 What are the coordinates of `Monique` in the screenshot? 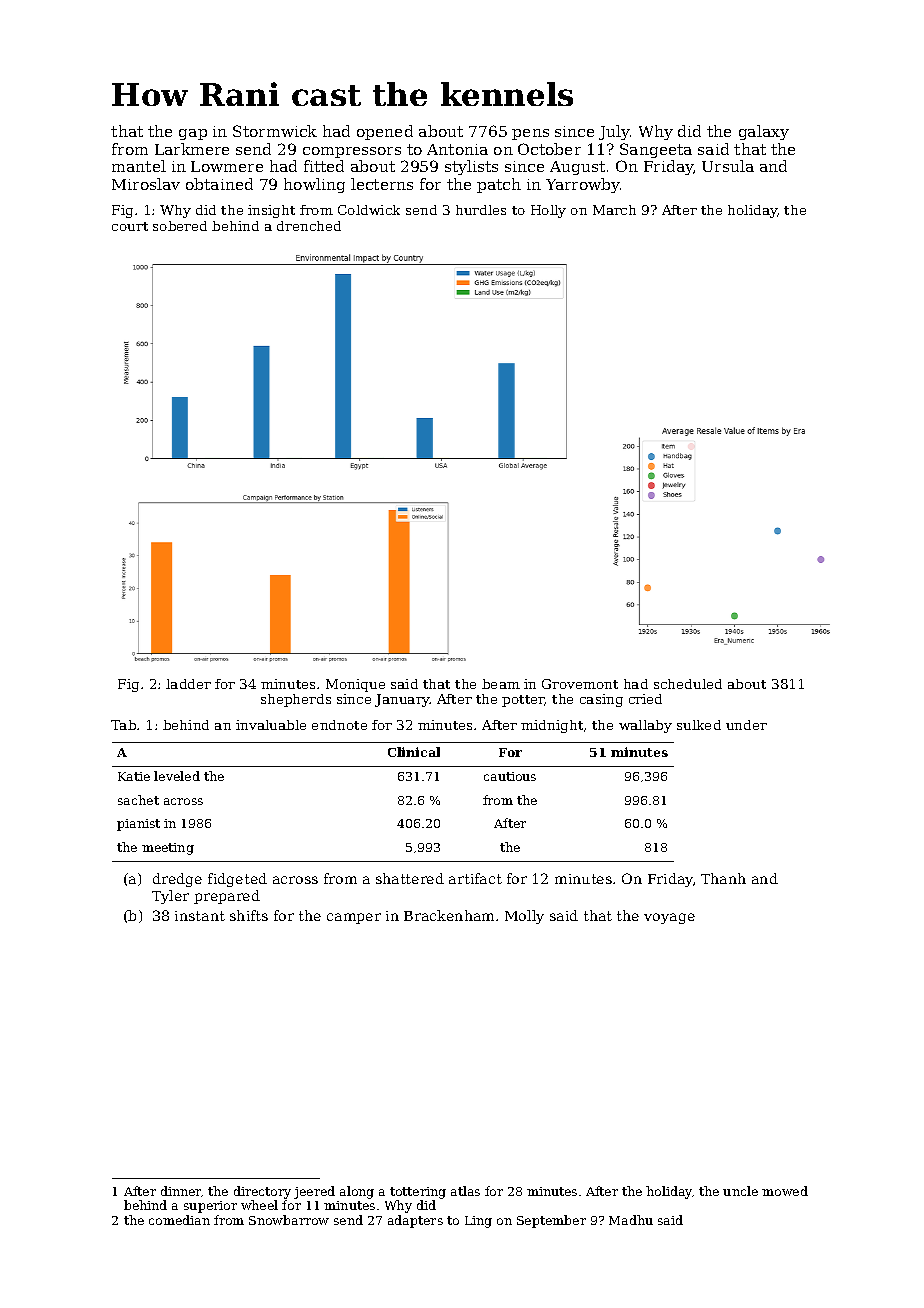 It's located at (355, 685).
